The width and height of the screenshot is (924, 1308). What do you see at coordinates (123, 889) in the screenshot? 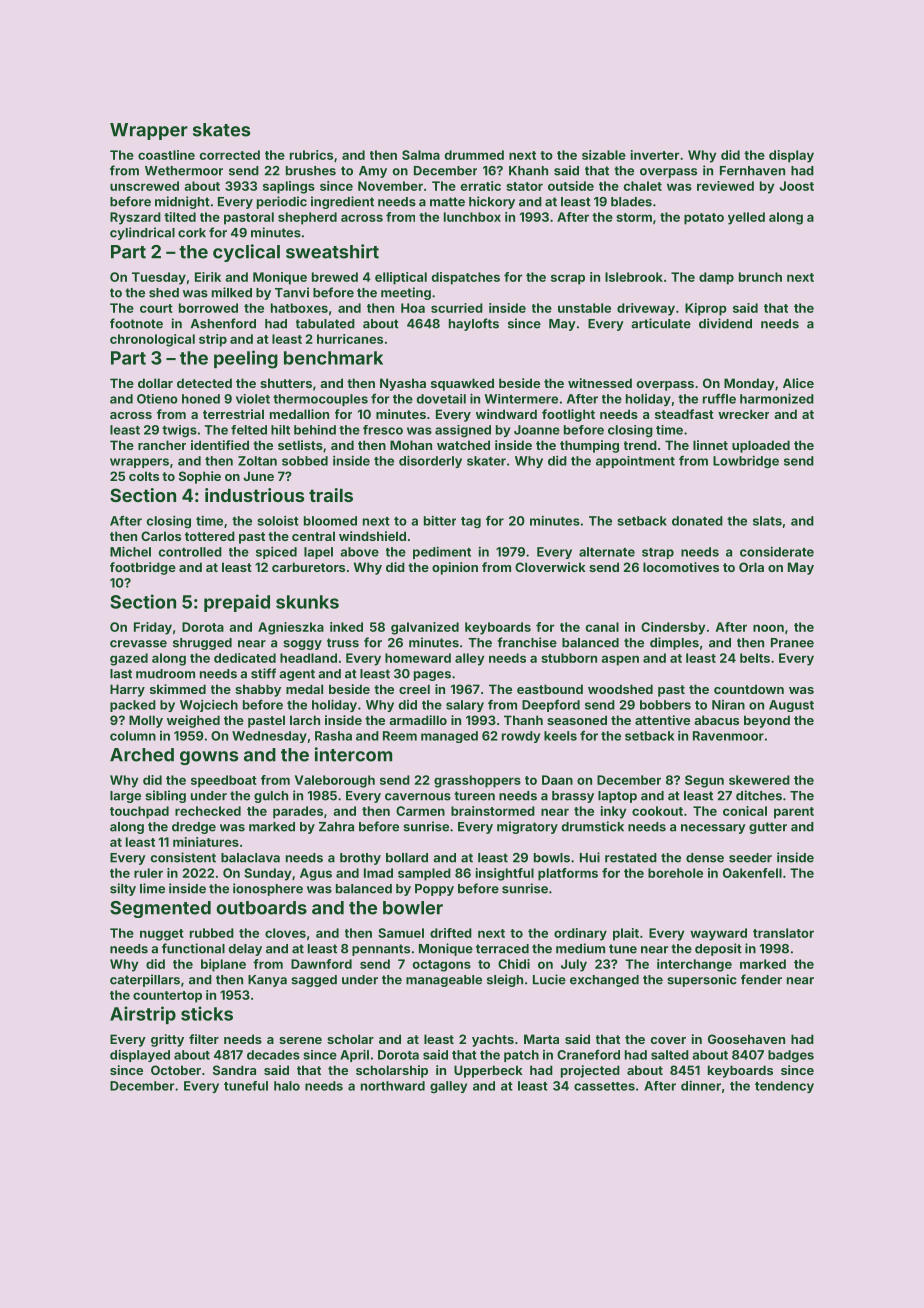
I see `silty` at bounding box center [123, 889].
